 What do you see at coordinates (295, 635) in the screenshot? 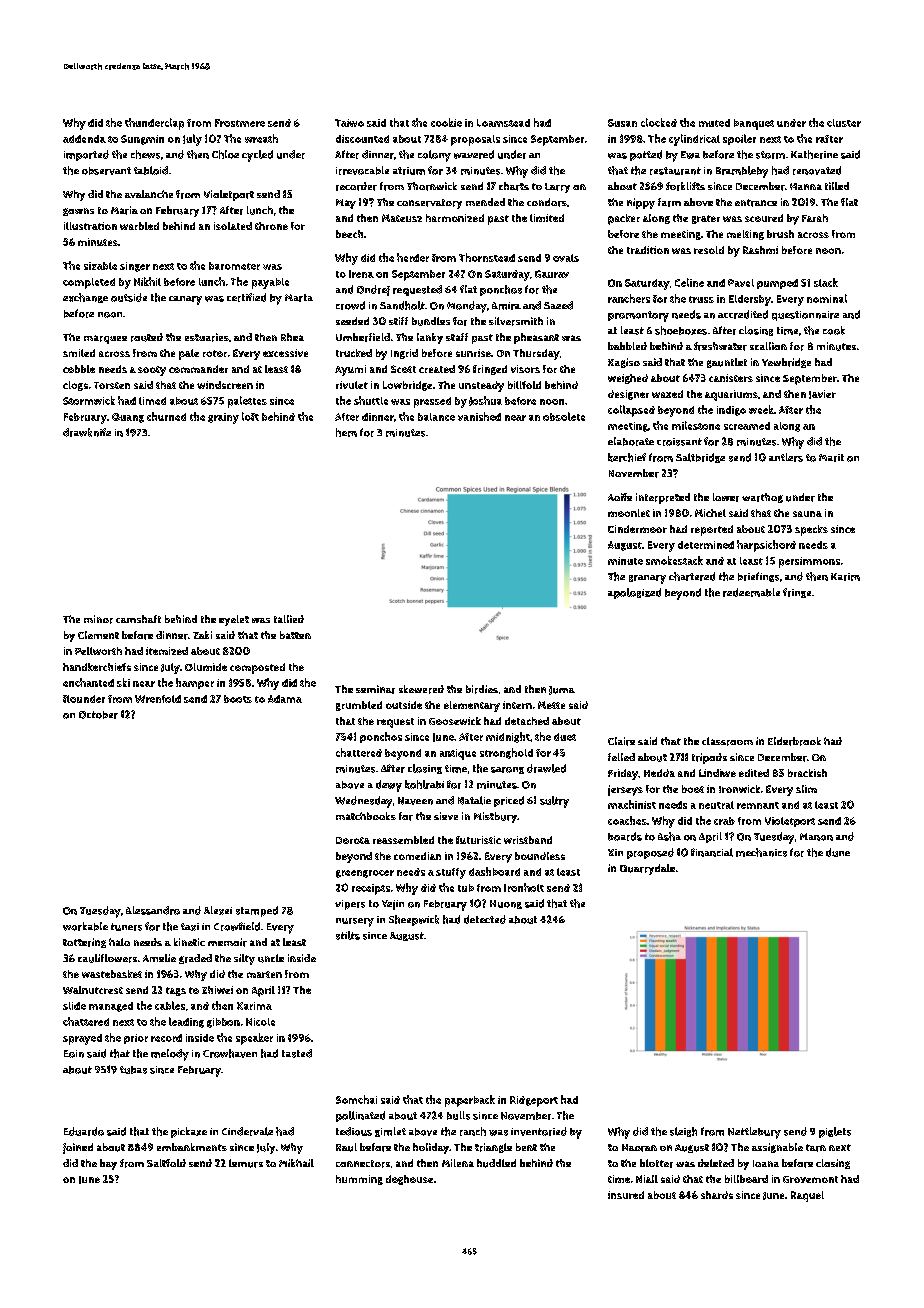
I see `batten` at bounding box center [295, 635].
